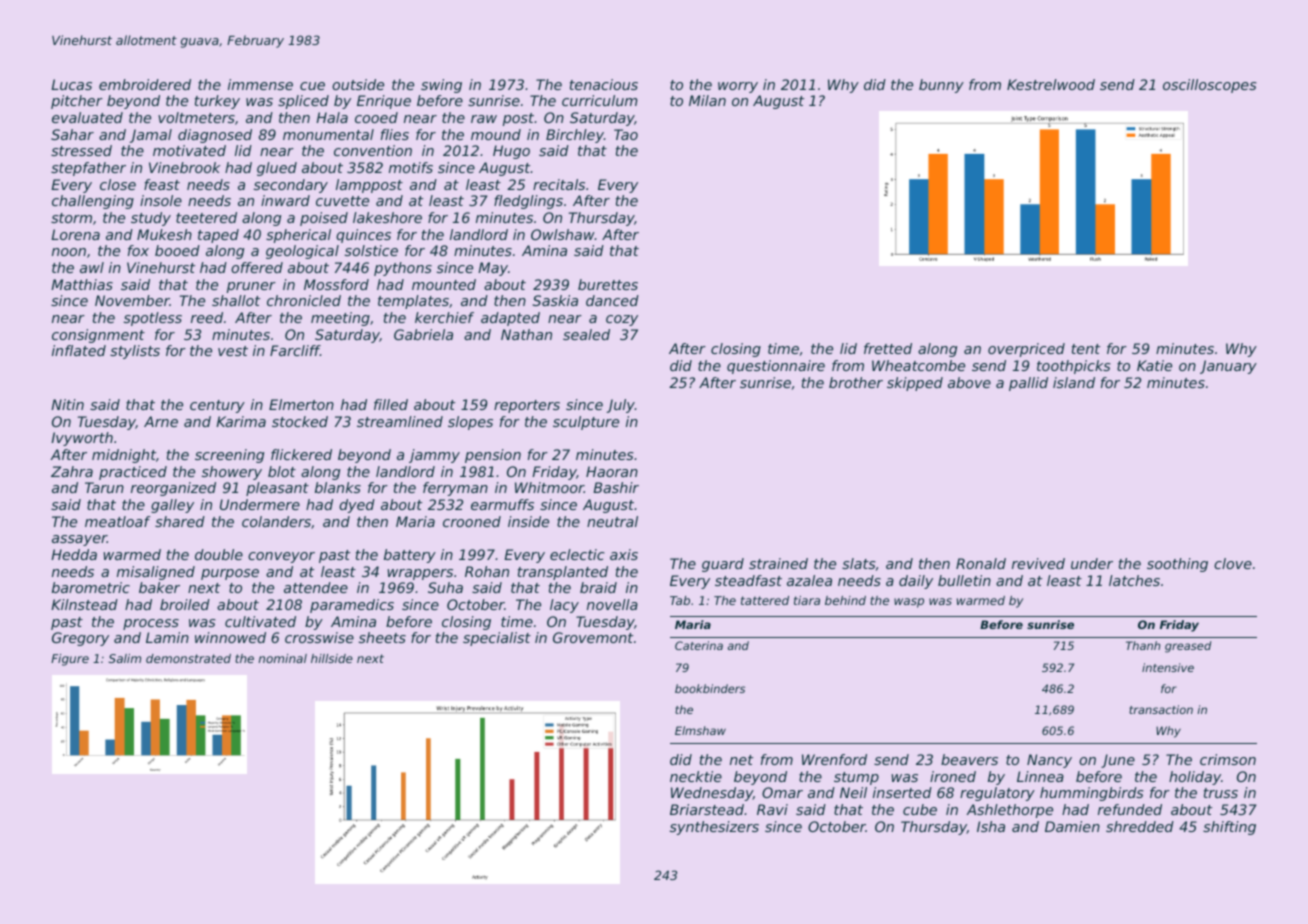  I want to click on reporters, so click(527, 406).
